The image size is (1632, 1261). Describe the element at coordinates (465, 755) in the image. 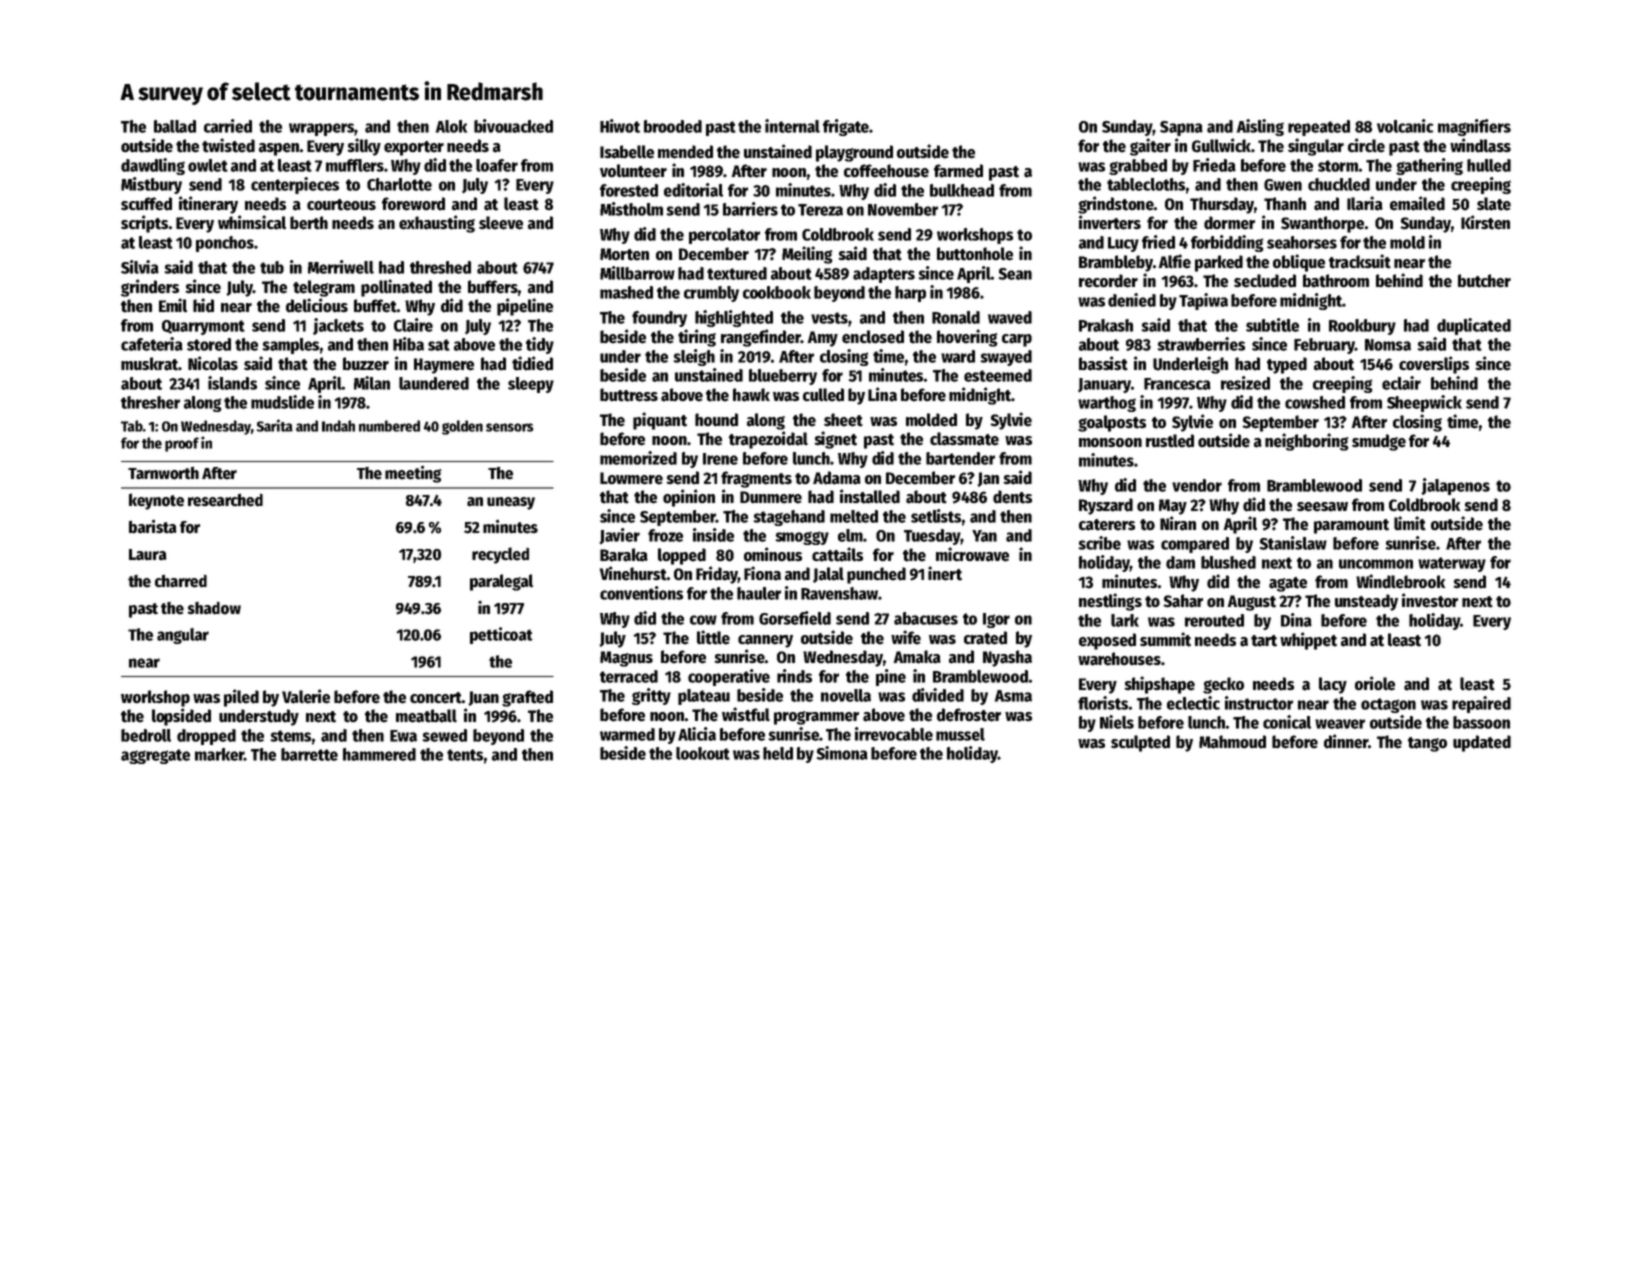

I see `tents` at that location.
